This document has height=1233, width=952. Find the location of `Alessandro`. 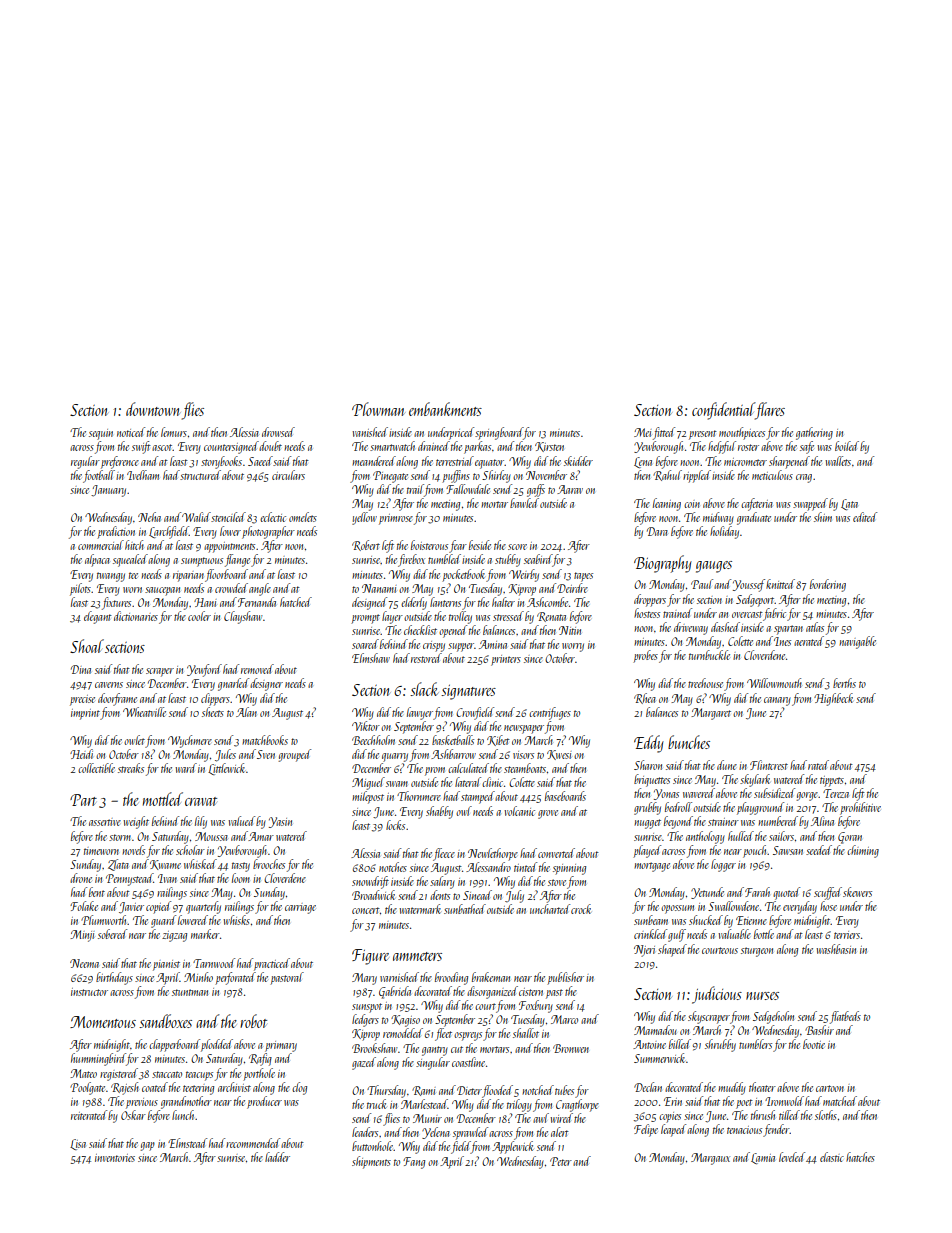

Alessandro is located at coordinates (488, 867).
